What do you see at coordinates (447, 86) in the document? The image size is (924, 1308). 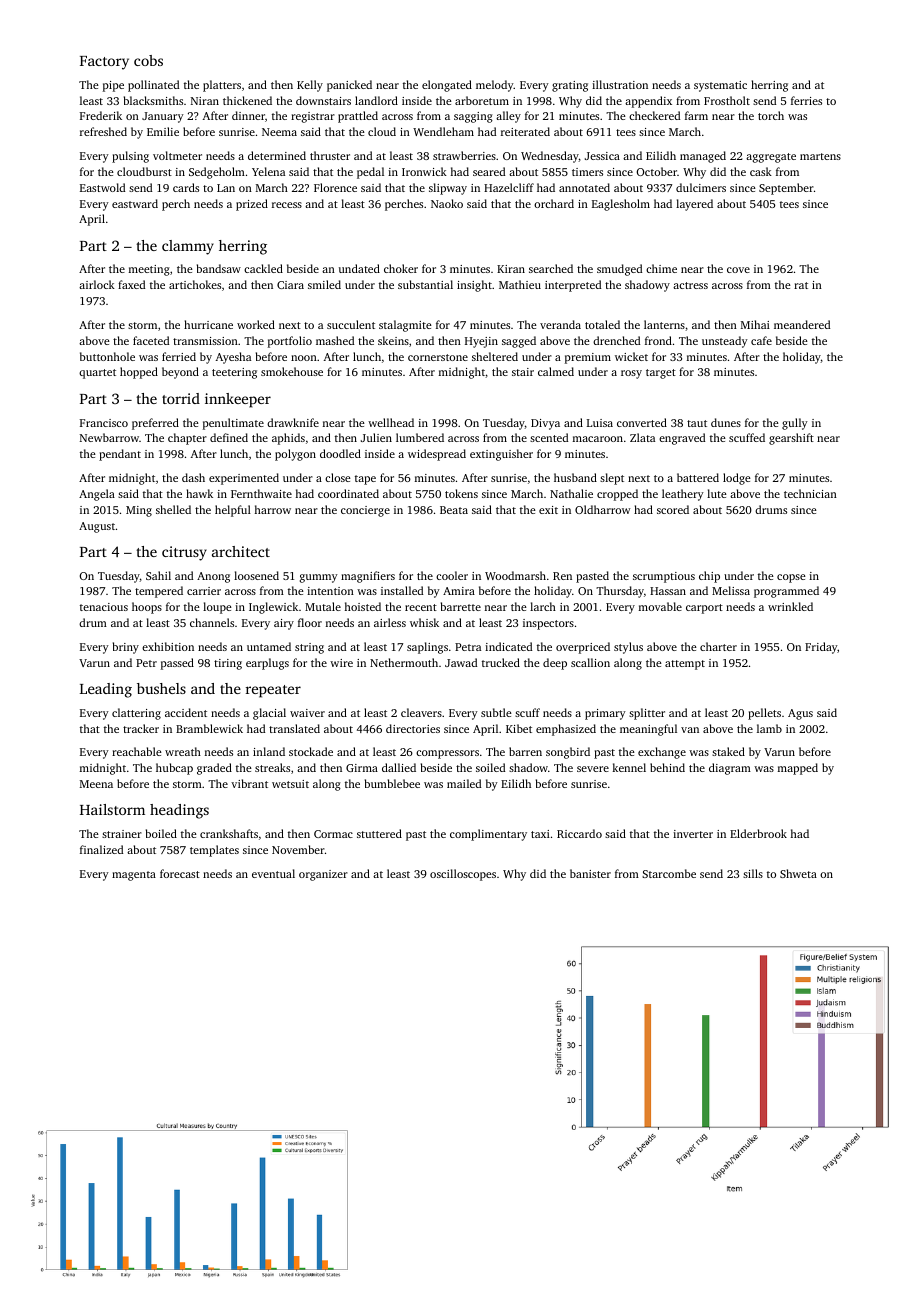 I see `elongated` at bounding box center [447, 86].
